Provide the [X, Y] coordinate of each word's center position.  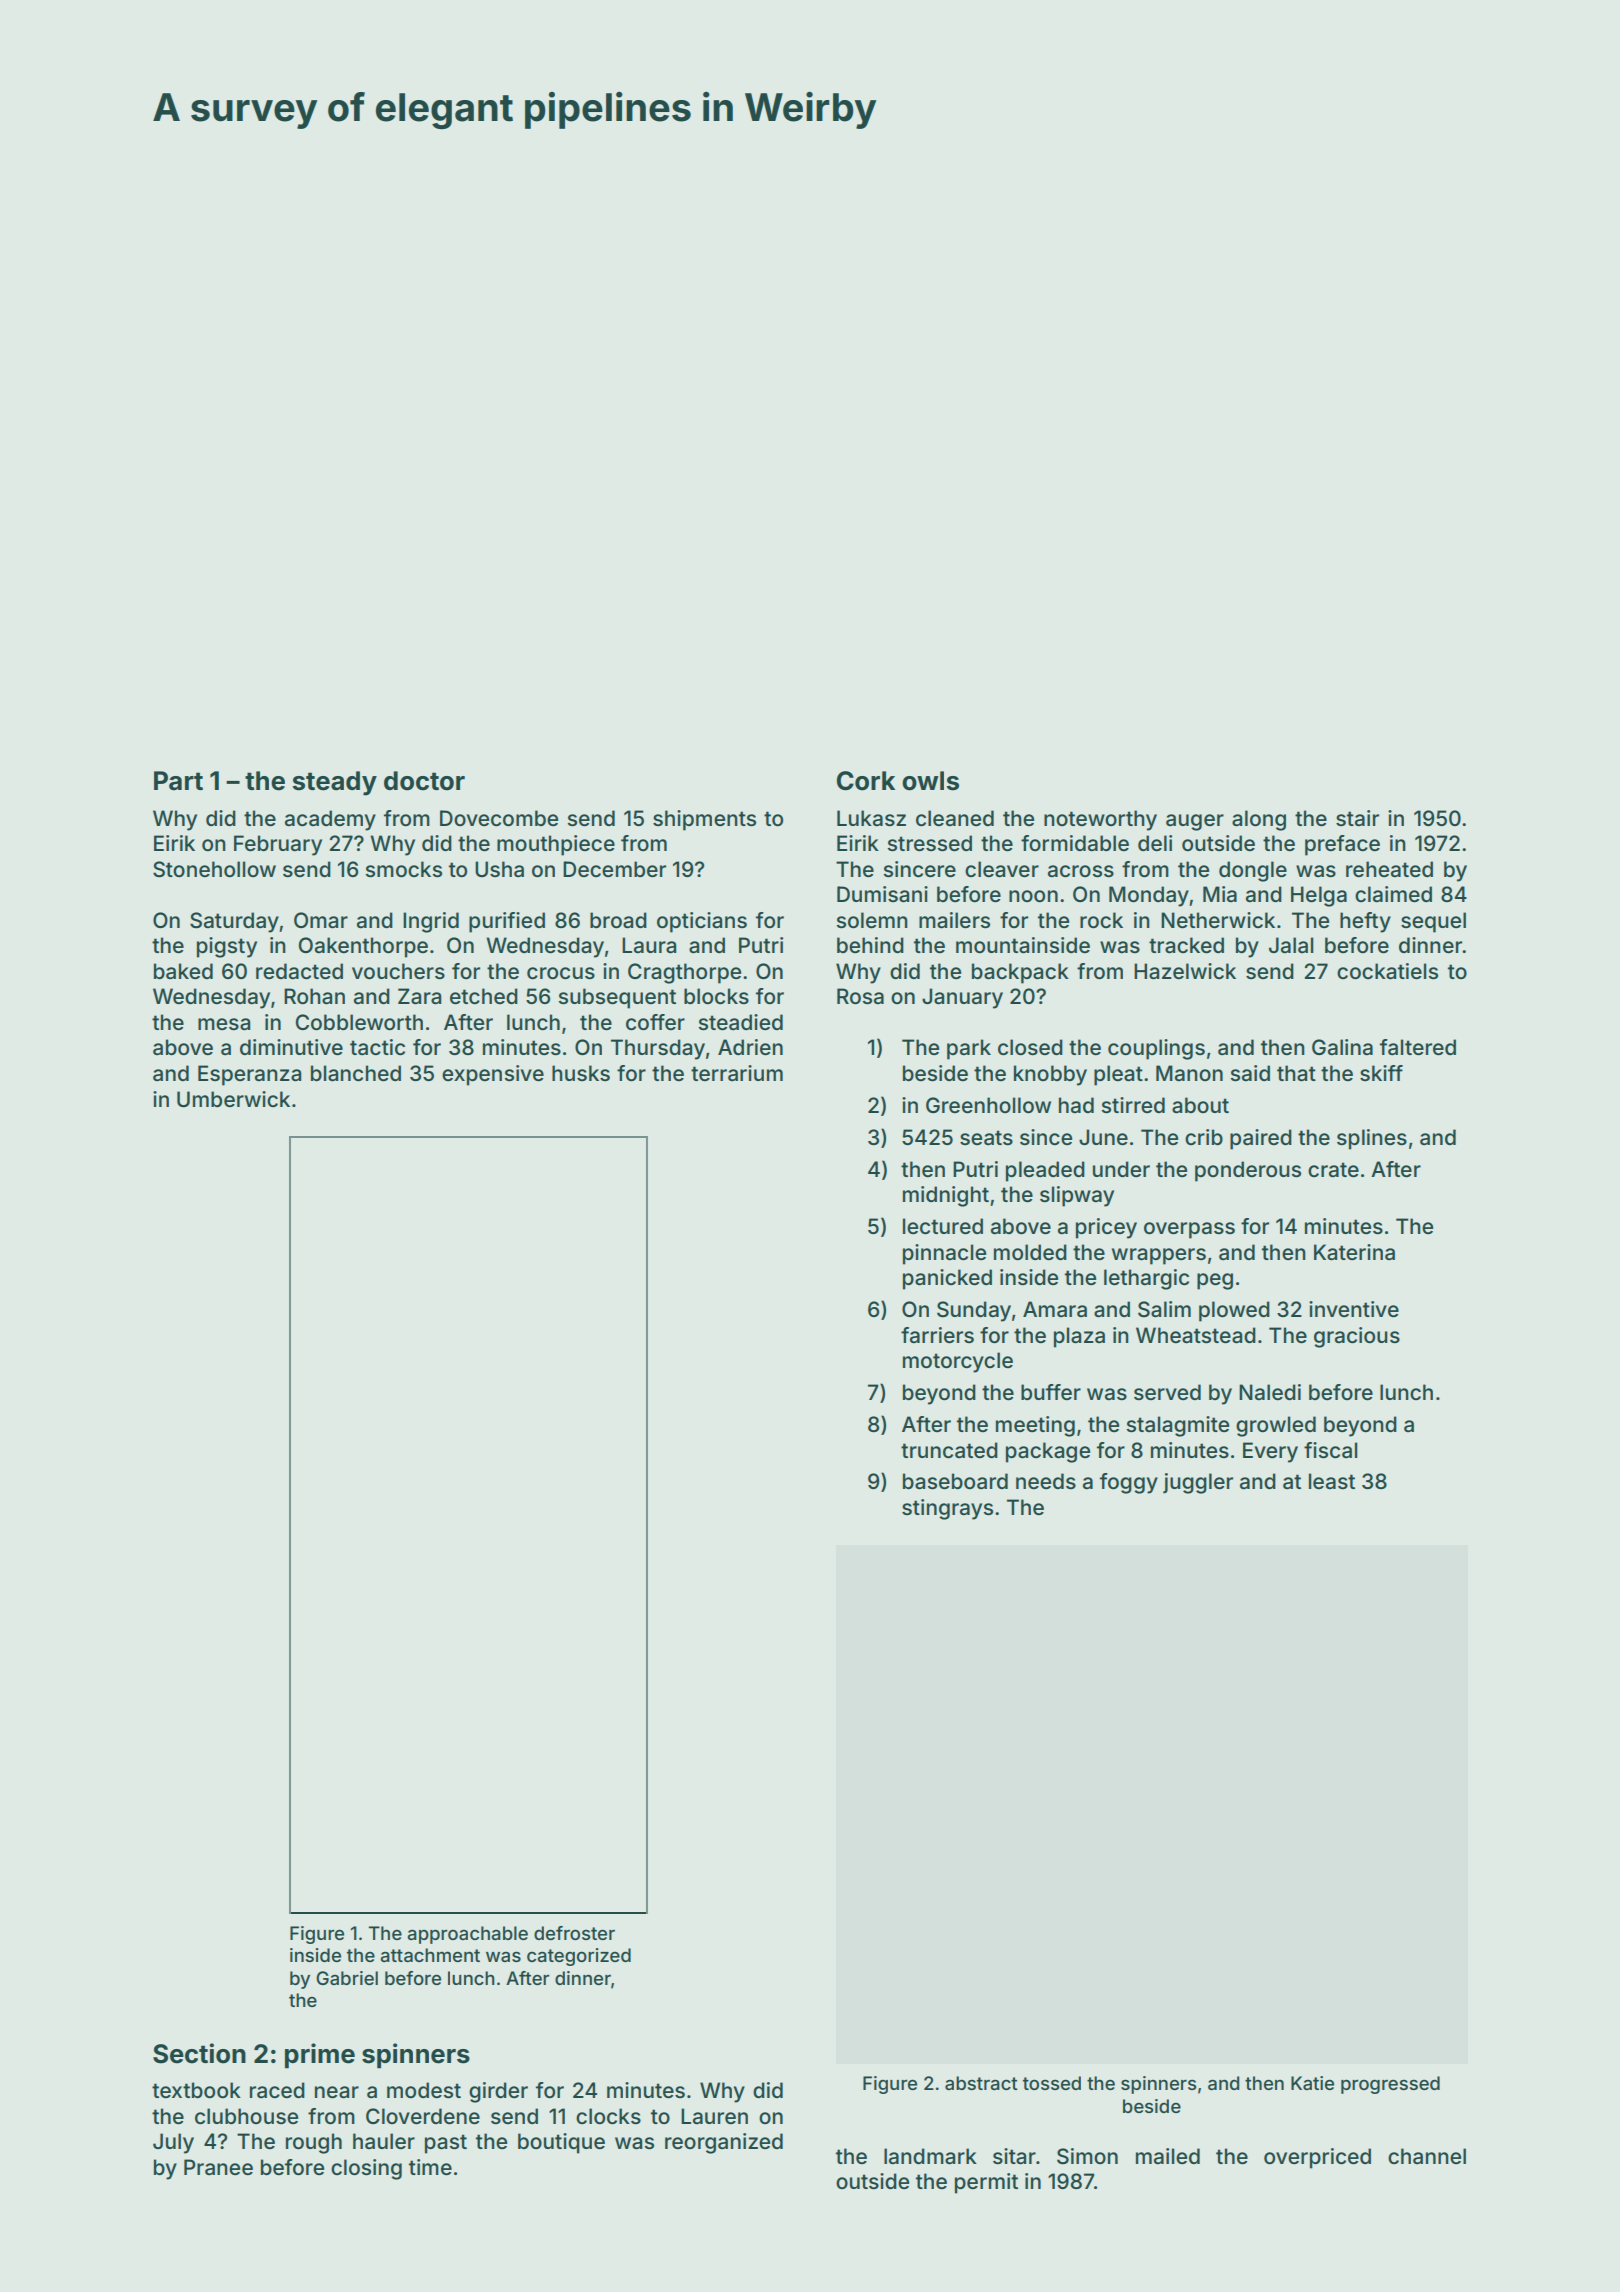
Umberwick [233, 1099]
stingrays [947, 1509]
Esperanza [250, 1075]
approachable [467, 1935]
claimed [1393, 894]
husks [581, 1073]
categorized [579, 1957]
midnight [946, 1196]
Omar [321, 920]
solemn [872, 920]
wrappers [1159, 1256]
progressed [1390, 2085]
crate [1333, 1169]
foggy [1129, 1483]
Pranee [218, 2167]
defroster [574, 1933]
